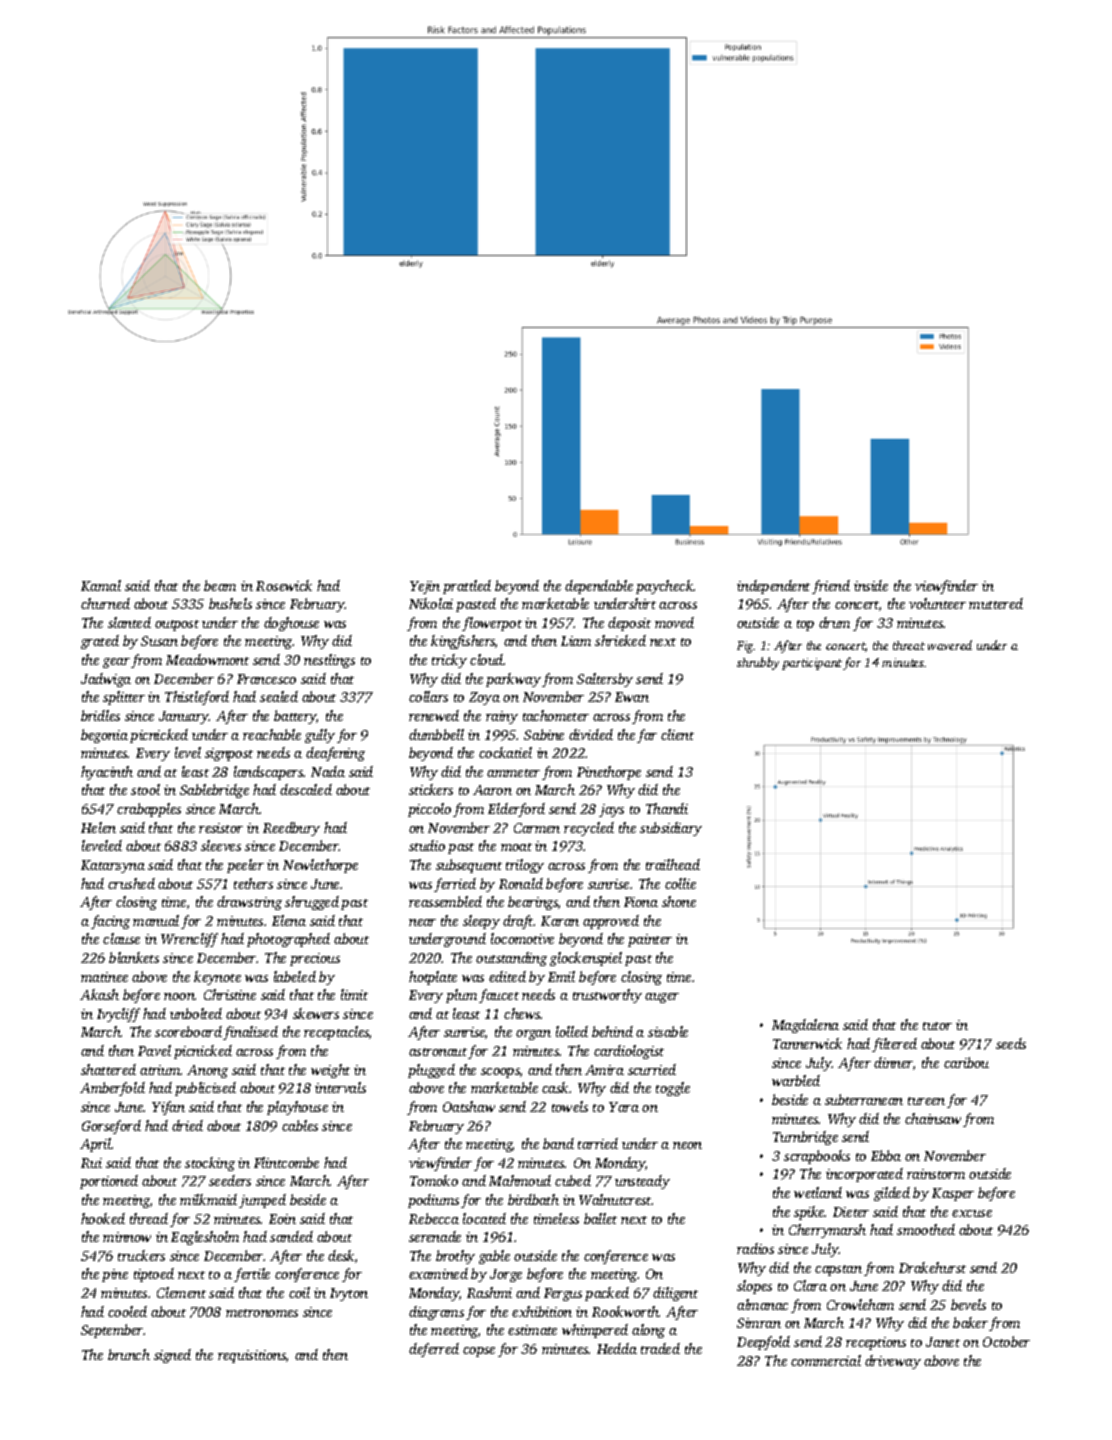 The height and width of the screenshot is (1440, 1112). Describe the element at coordinates (118, 1015) in the screenshot. I see `Ivycliff` at that location.
